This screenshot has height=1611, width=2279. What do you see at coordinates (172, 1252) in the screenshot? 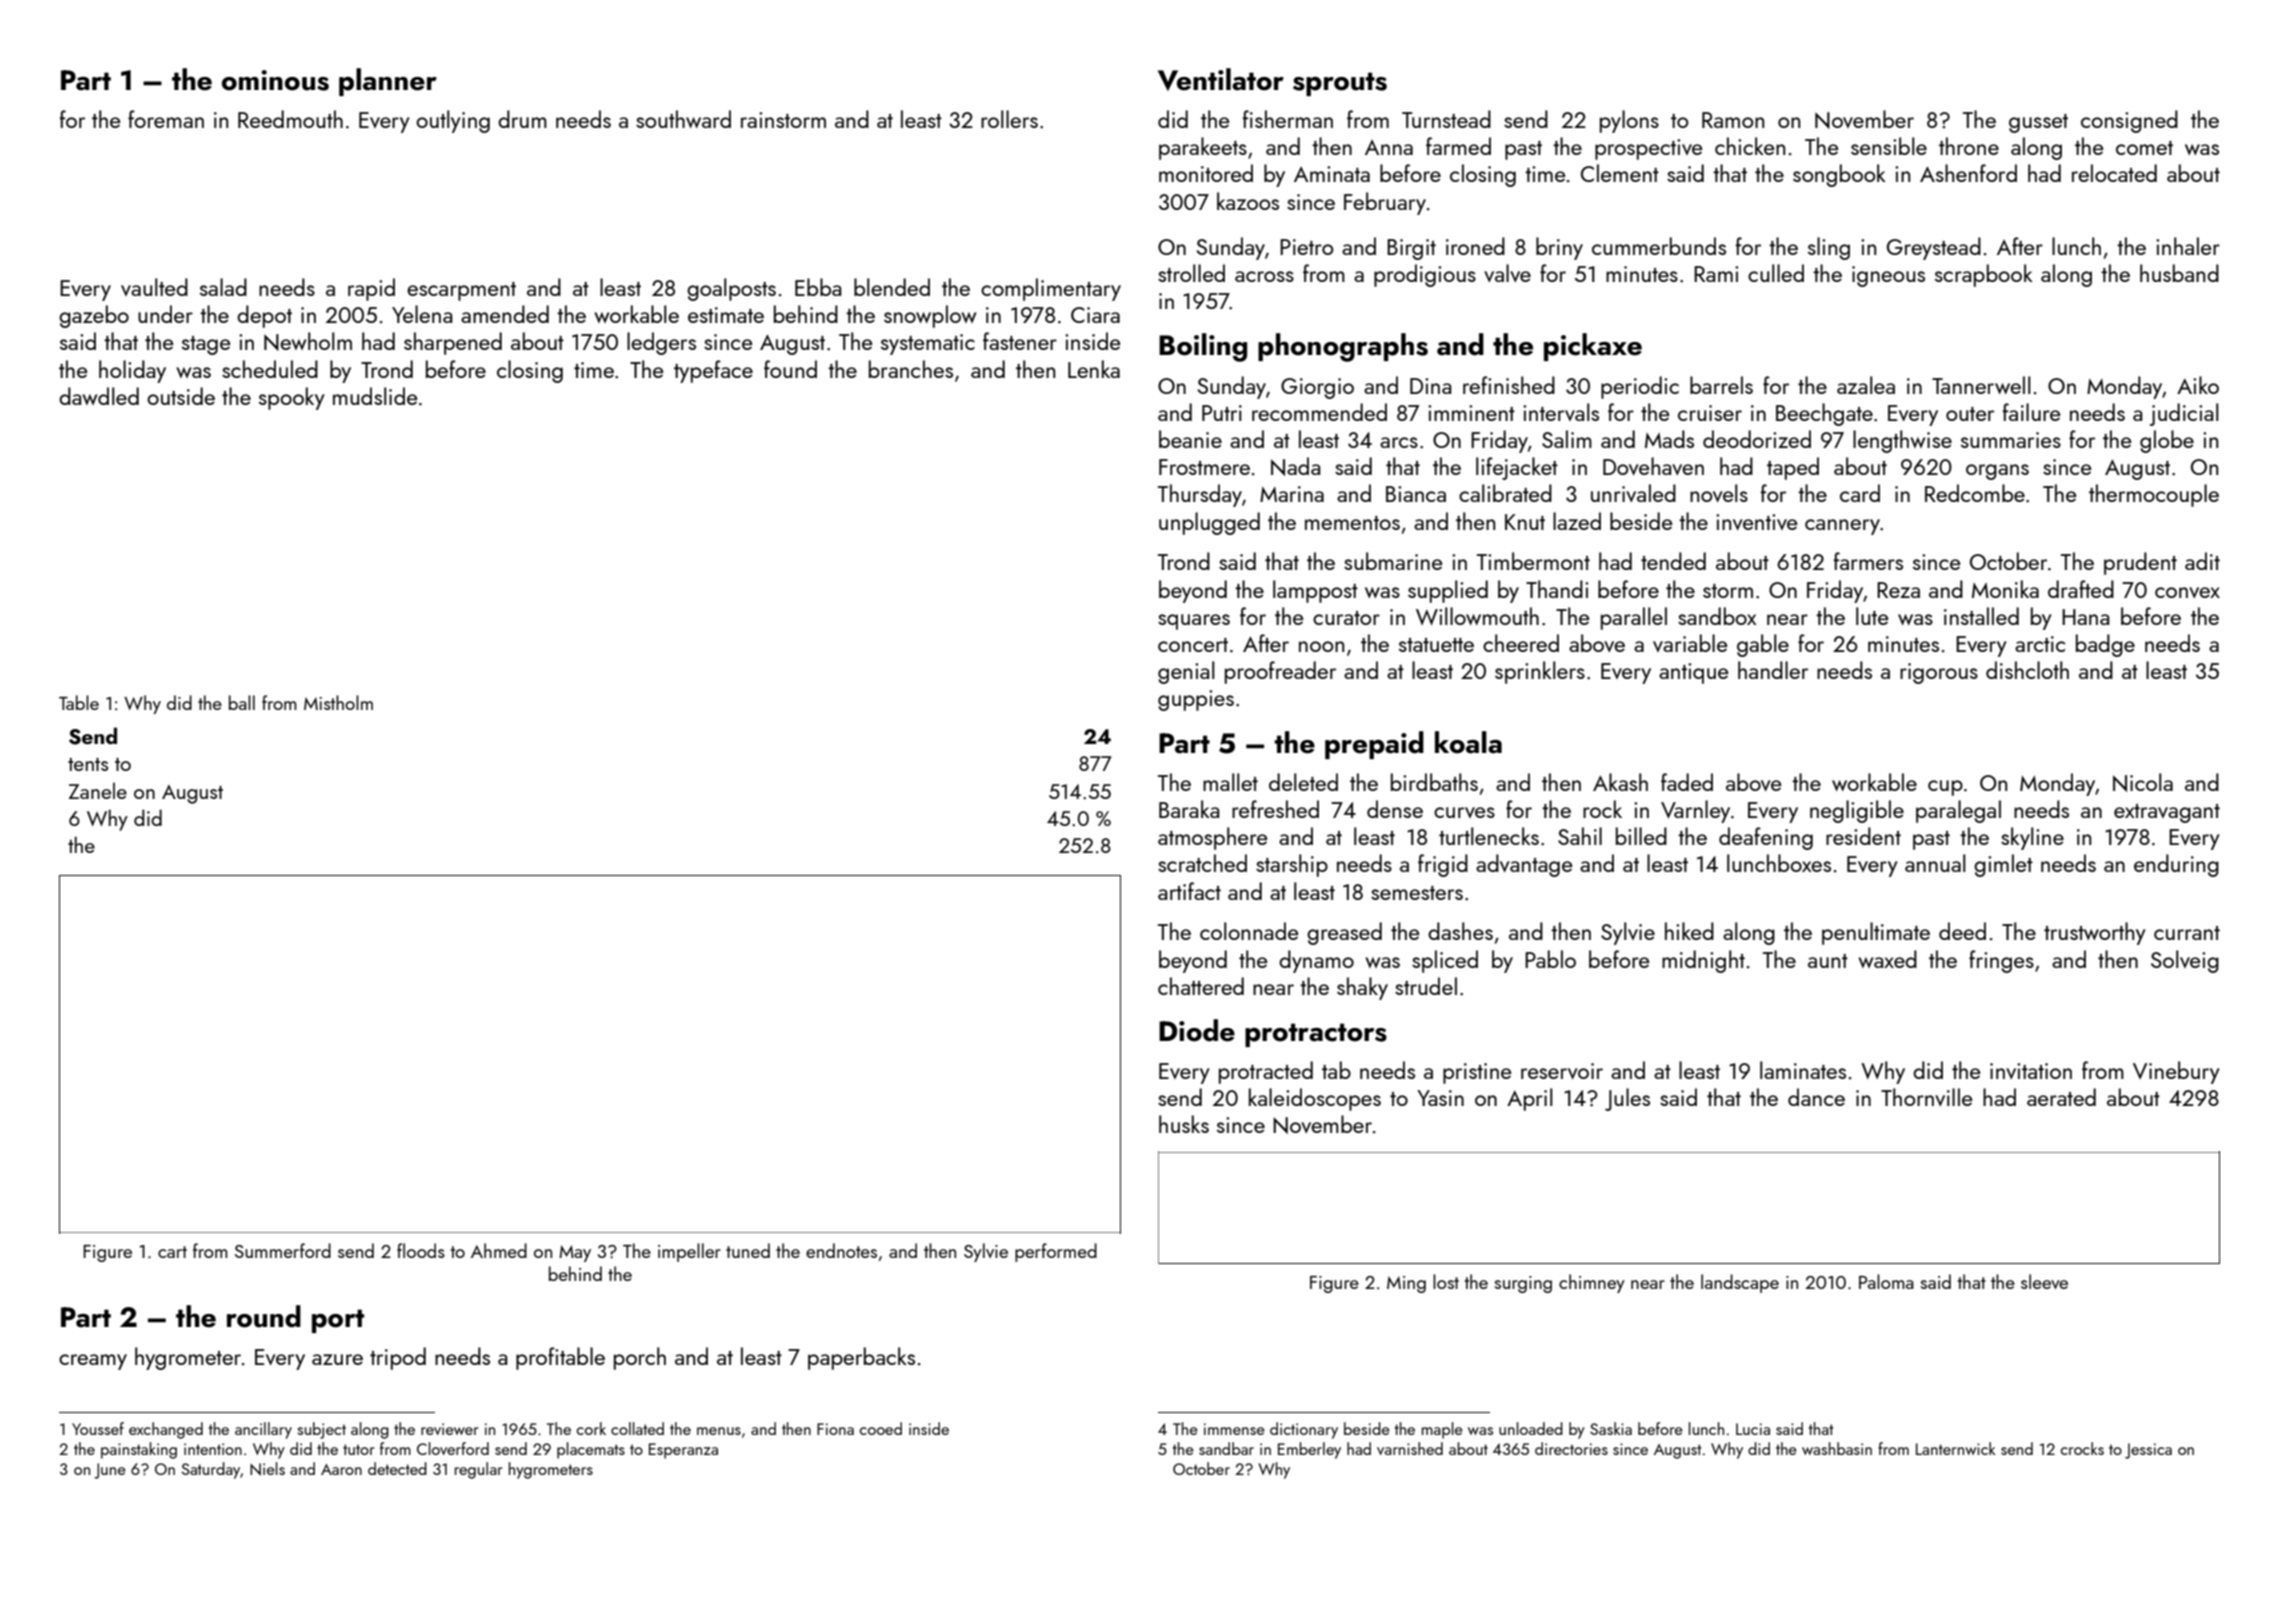
I see `cart` at bounding box center [172, 1252].
